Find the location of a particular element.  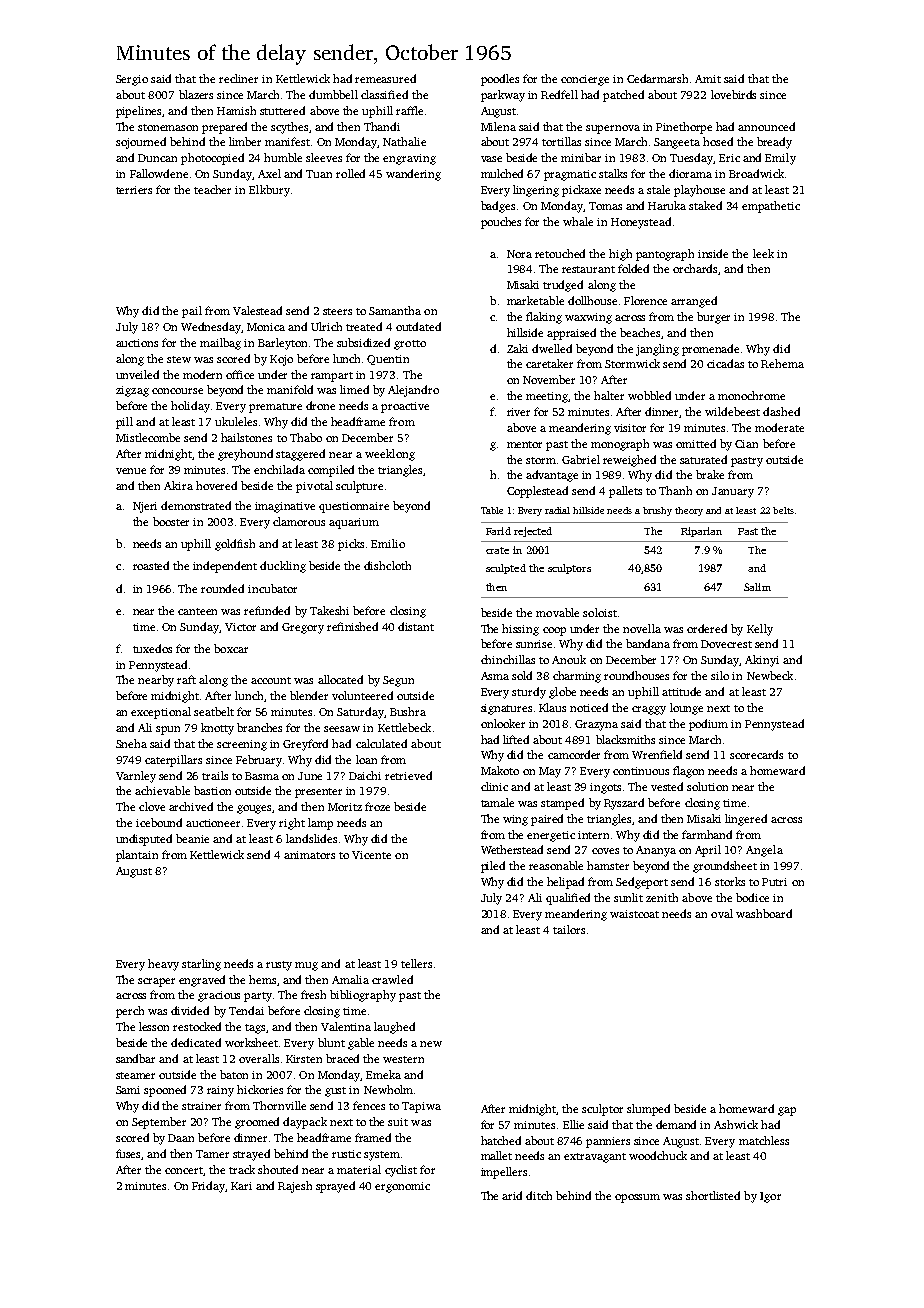

tamale is located at coordinates (497, 802).
